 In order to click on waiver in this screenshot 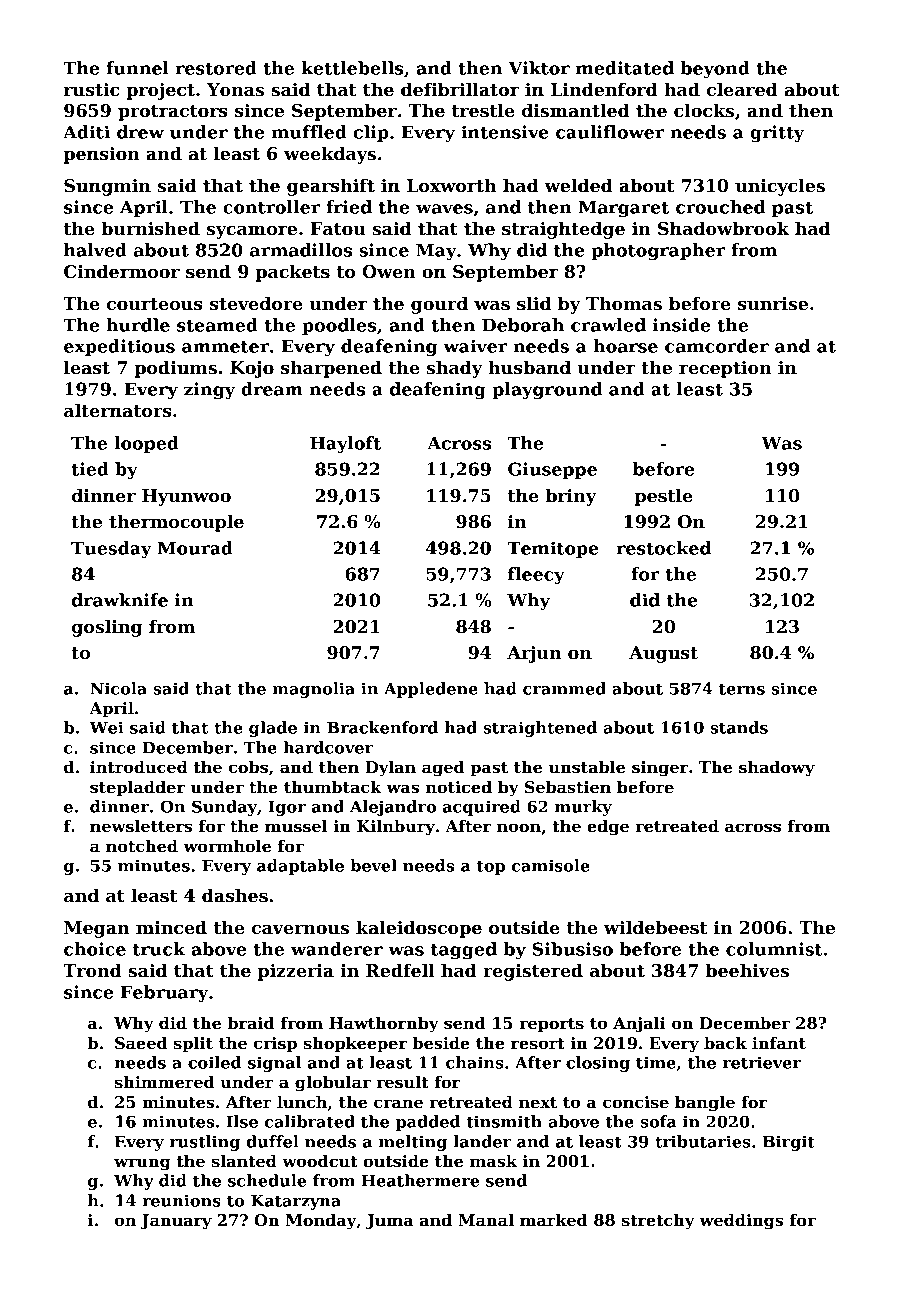, I will do `click(475, 346)`.
